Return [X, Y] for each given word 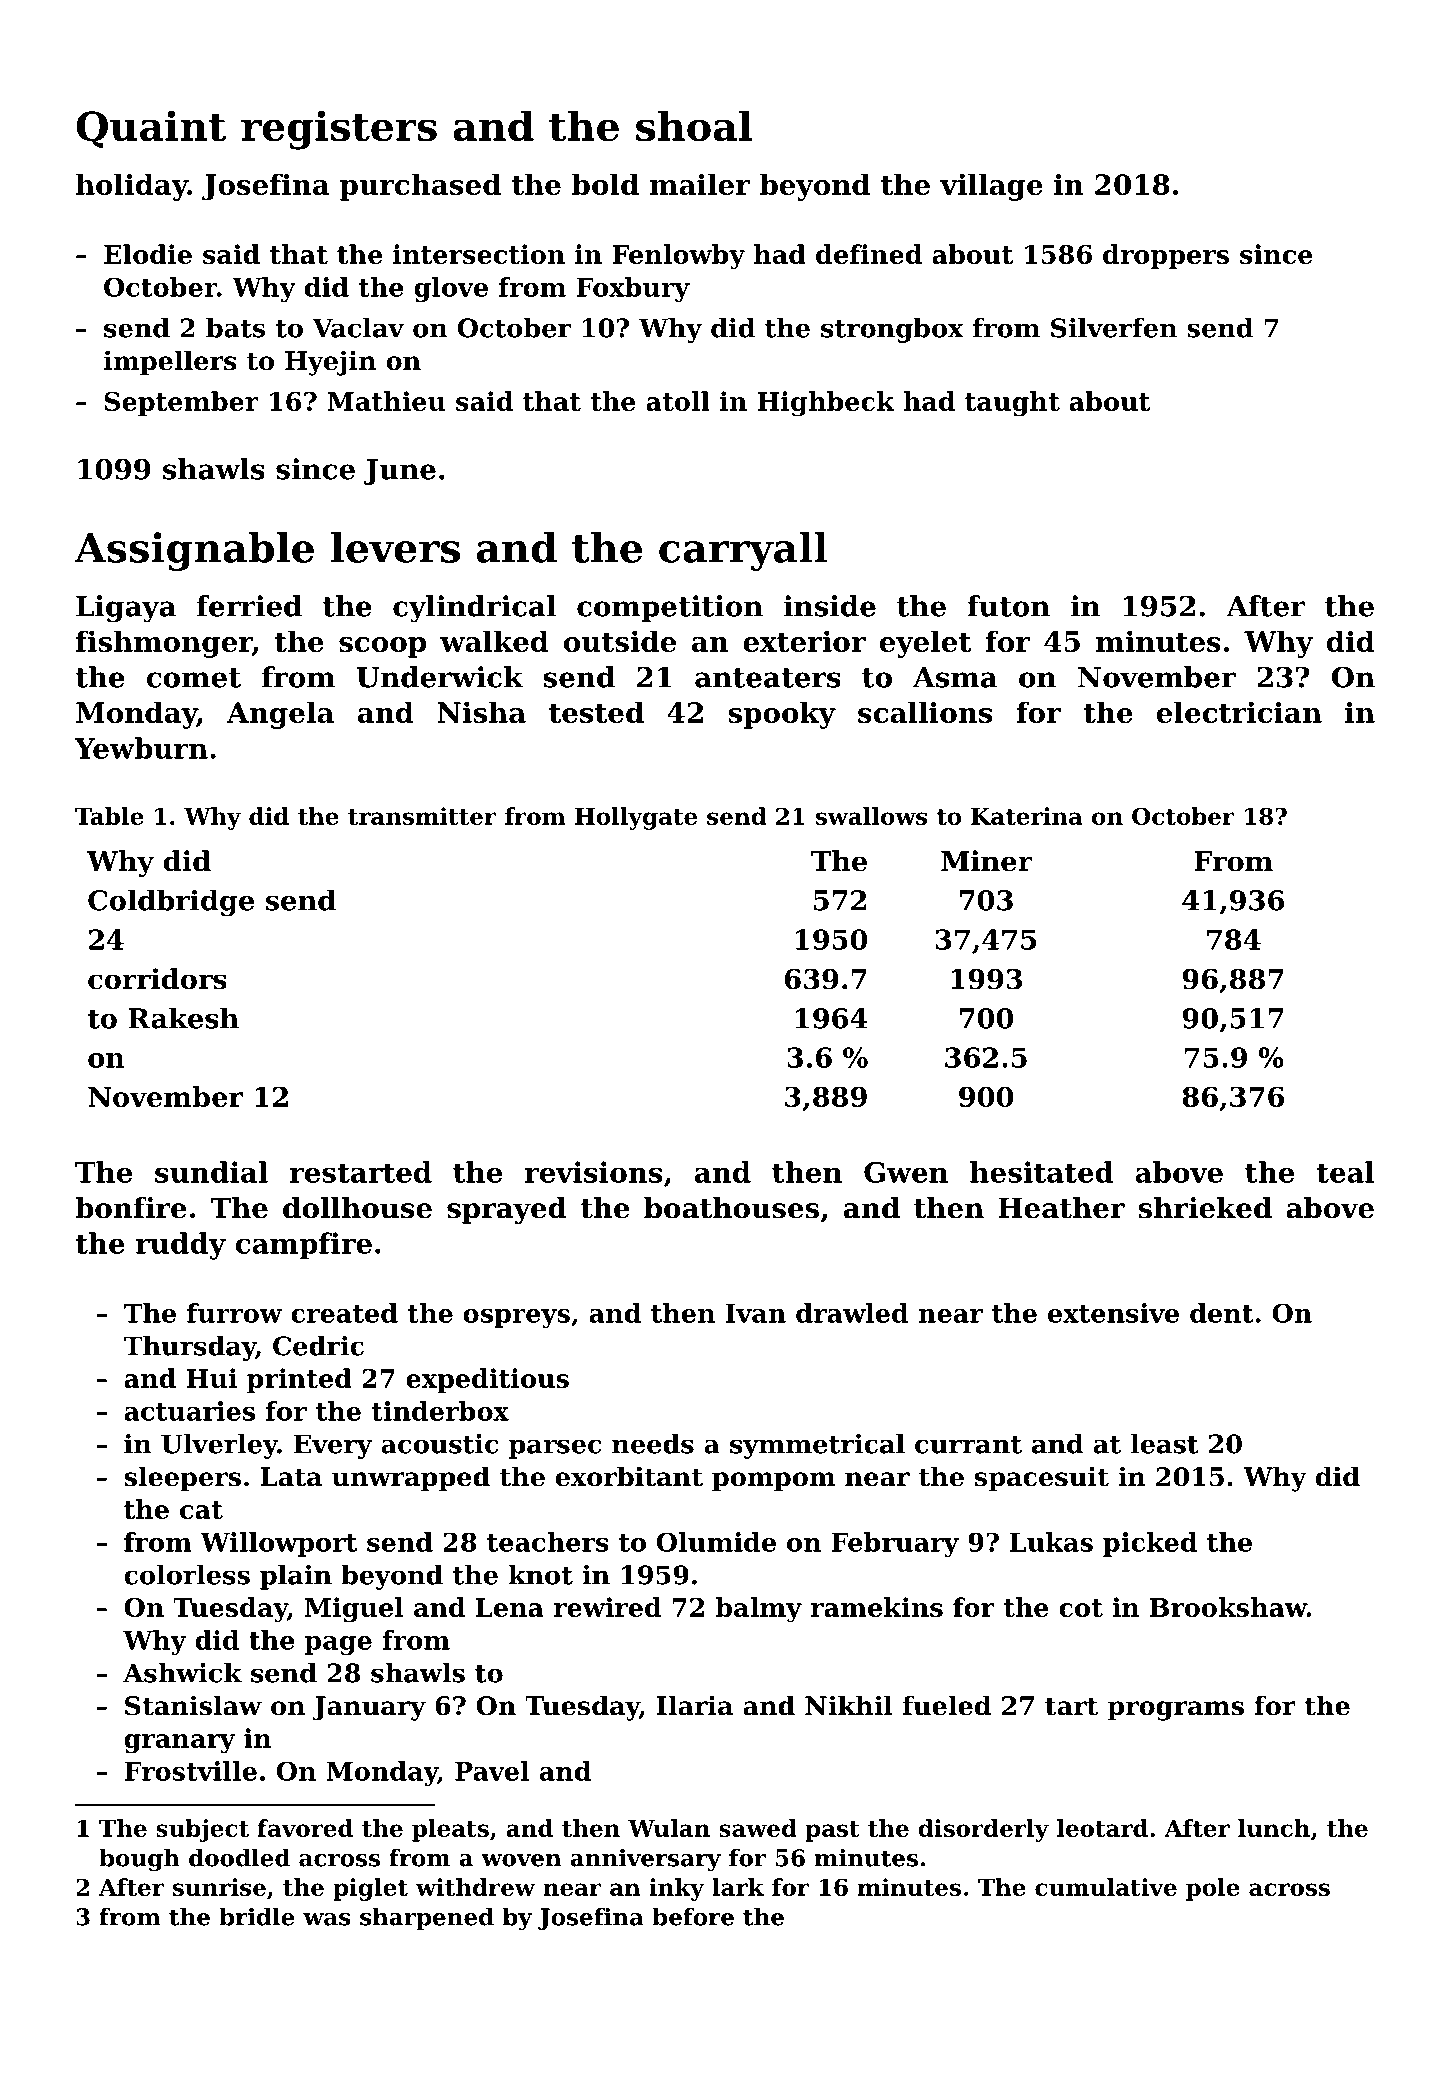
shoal [694, 126]
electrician [1239, 712]
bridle [257, 1916]
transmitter [422, 816]
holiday [132, 187]
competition [670, 608]
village [991, 187]
